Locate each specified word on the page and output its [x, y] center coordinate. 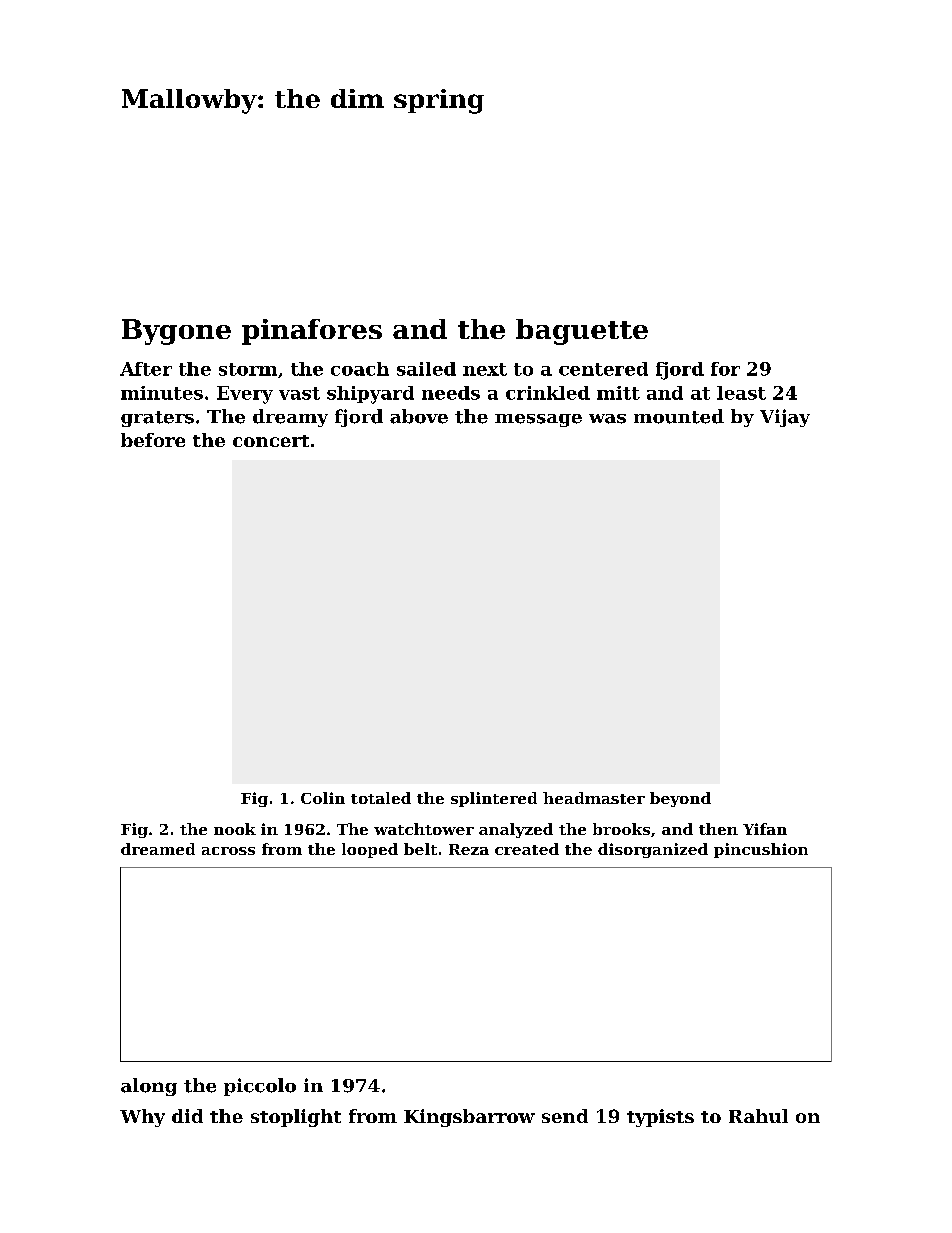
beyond [680, 799]
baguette [582, 332]
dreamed [158, 849]
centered [603, 369]
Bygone [176, 332]
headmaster [594, 798]
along [149, 1087]
